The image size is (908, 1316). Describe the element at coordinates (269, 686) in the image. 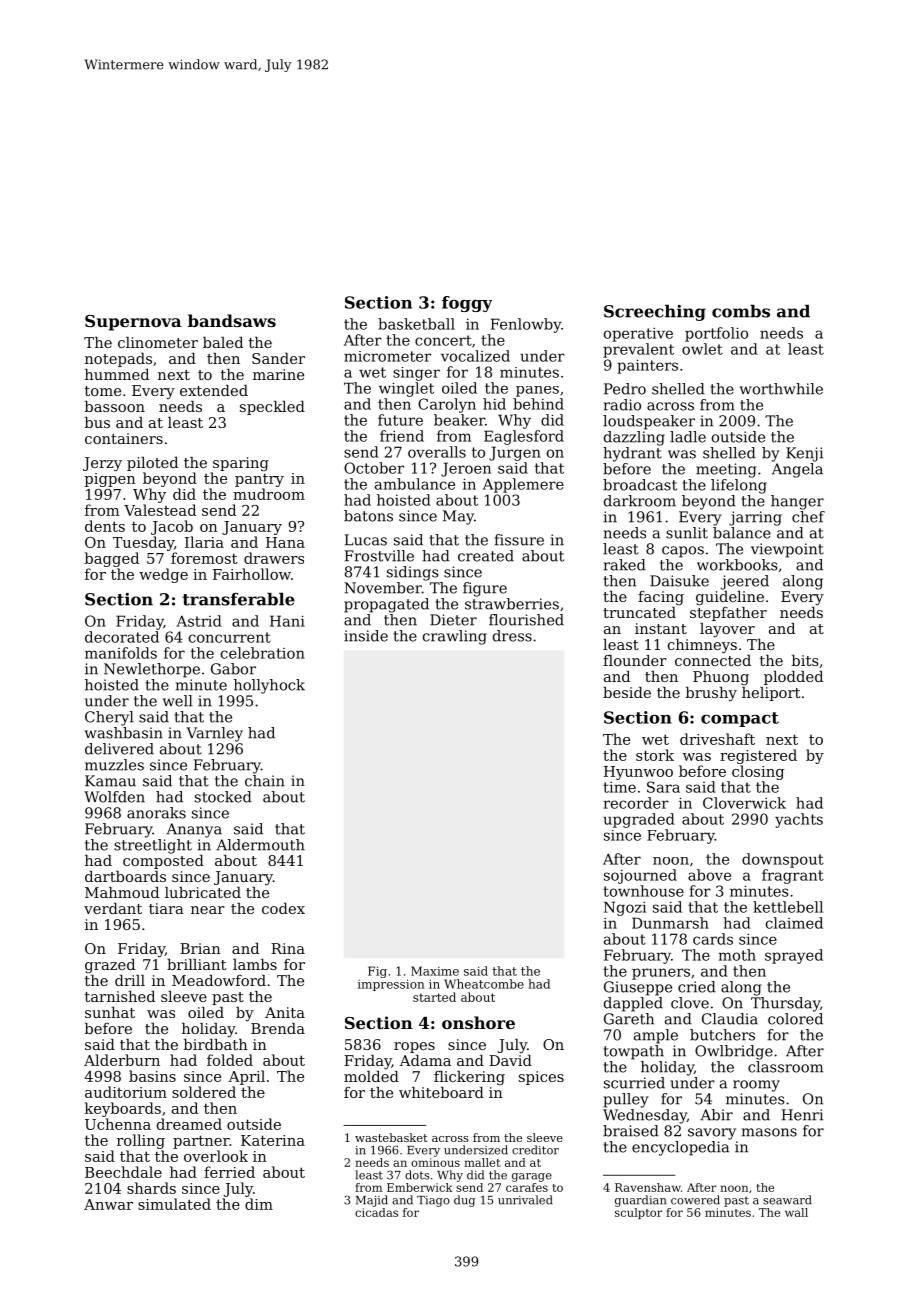

I see `hollyhock` at that location.
